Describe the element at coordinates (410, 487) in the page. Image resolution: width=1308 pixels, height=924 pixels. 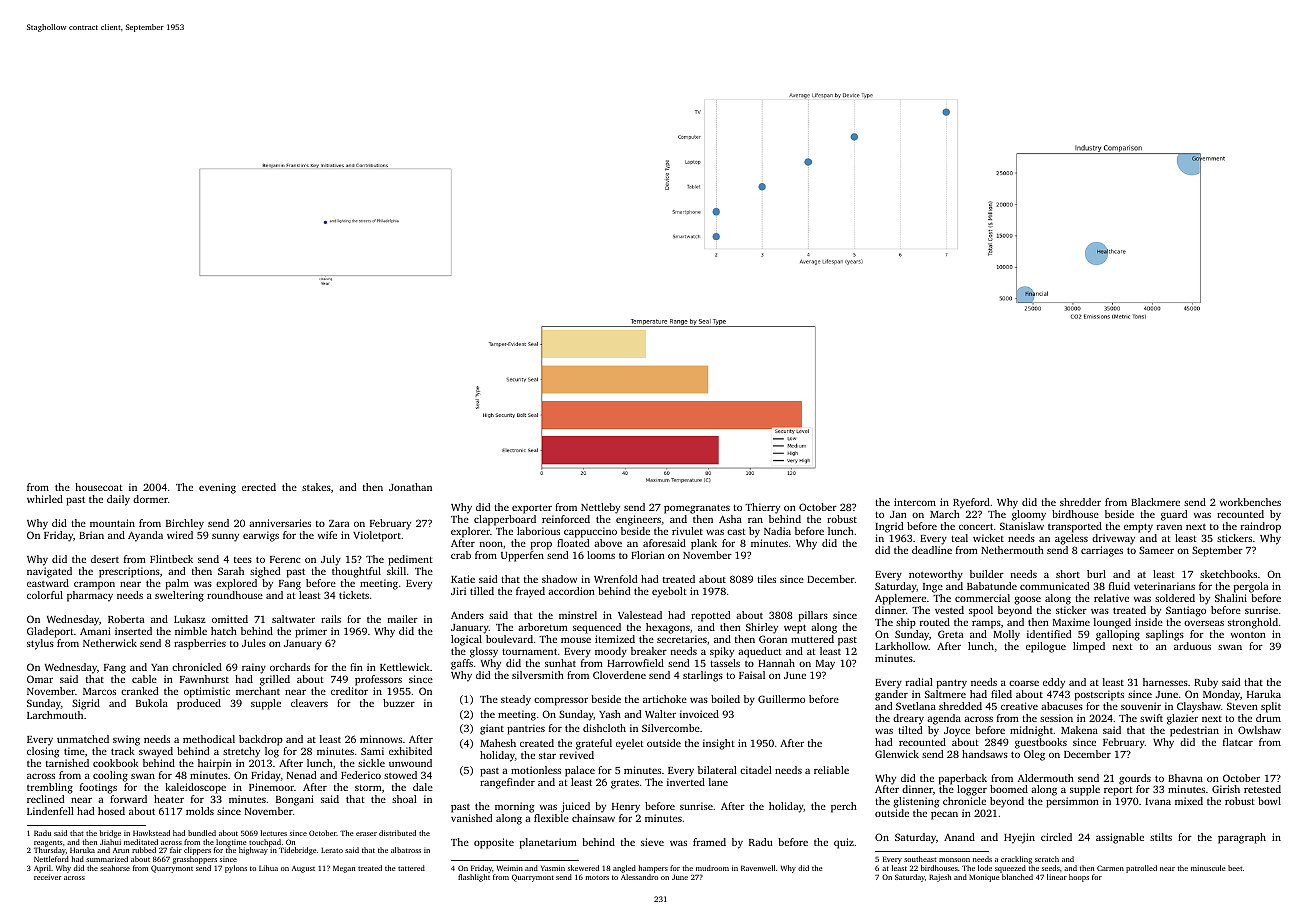
I see `Jonathan` at that location.
